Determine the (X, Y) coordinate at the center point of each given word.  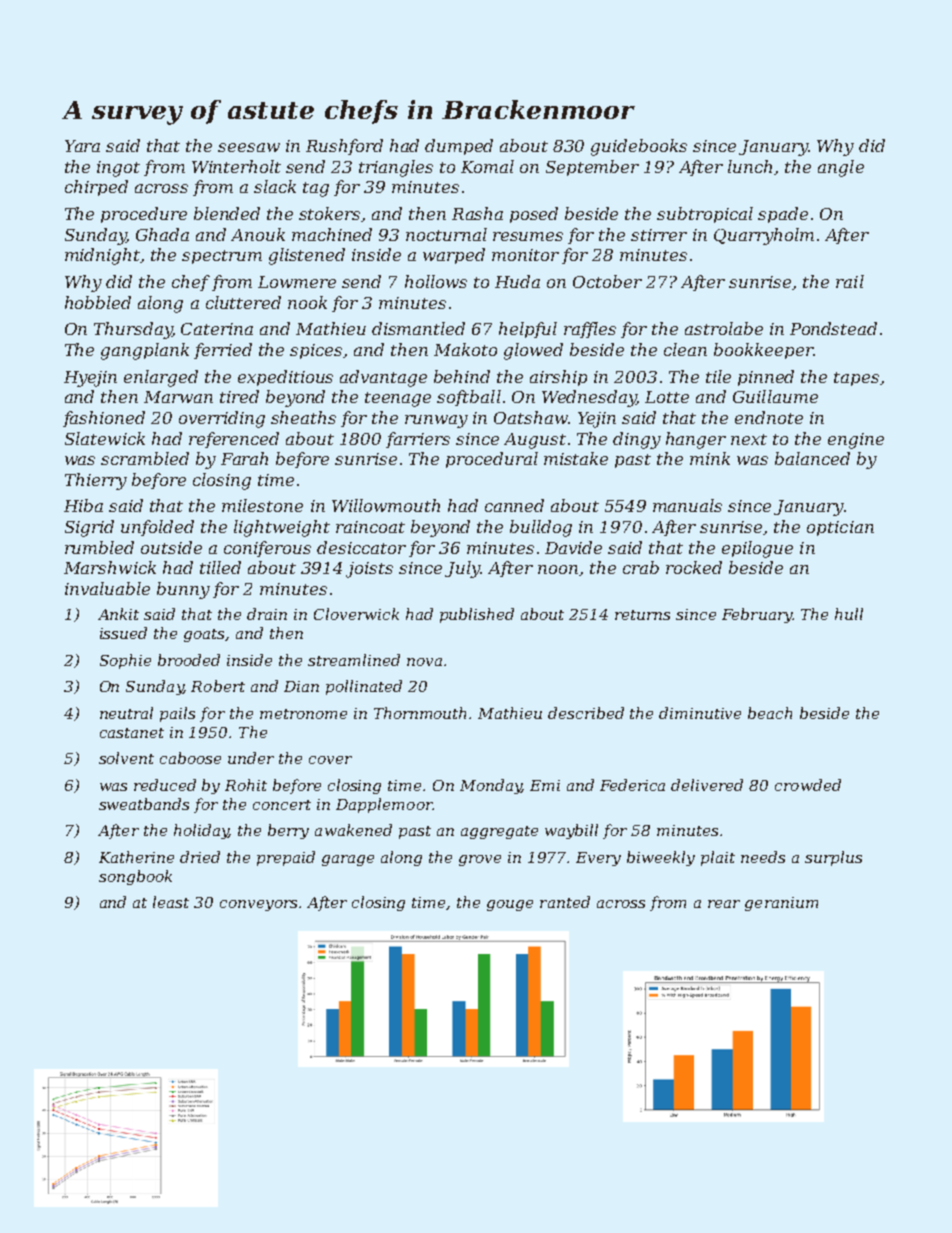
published (477, 615)
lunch (750, 166)
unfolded (157, 528)
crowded (808, 785)
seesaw (249, 147)
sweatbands (144, 804)
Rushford (344, 147)
